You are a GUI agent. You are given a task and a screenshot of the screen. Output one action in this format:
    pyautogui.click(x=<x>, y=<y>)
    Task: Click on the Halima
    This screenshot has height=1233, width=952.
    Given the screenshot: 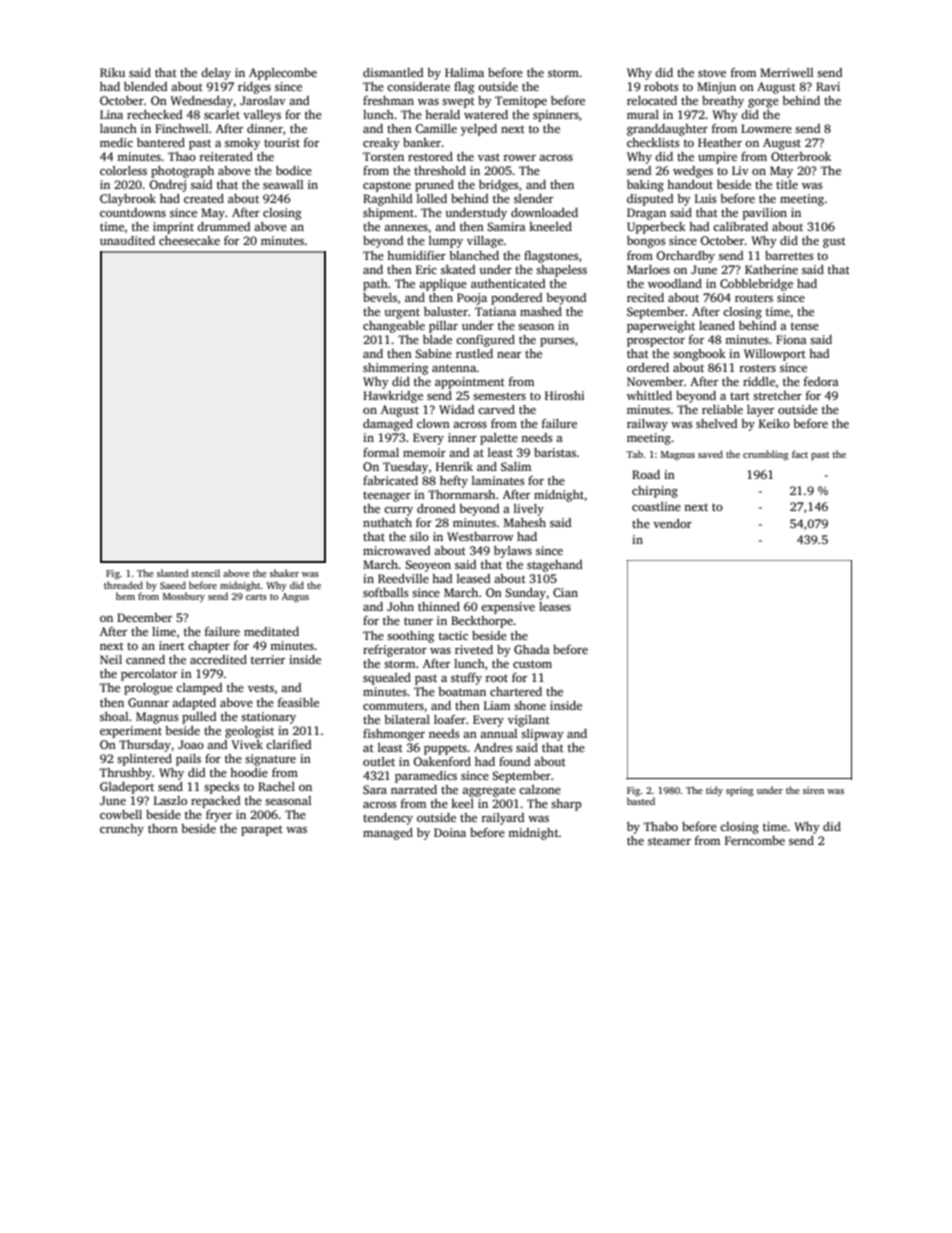 What is the action you would take?
    pyautogui.click(x=464, y=72)
